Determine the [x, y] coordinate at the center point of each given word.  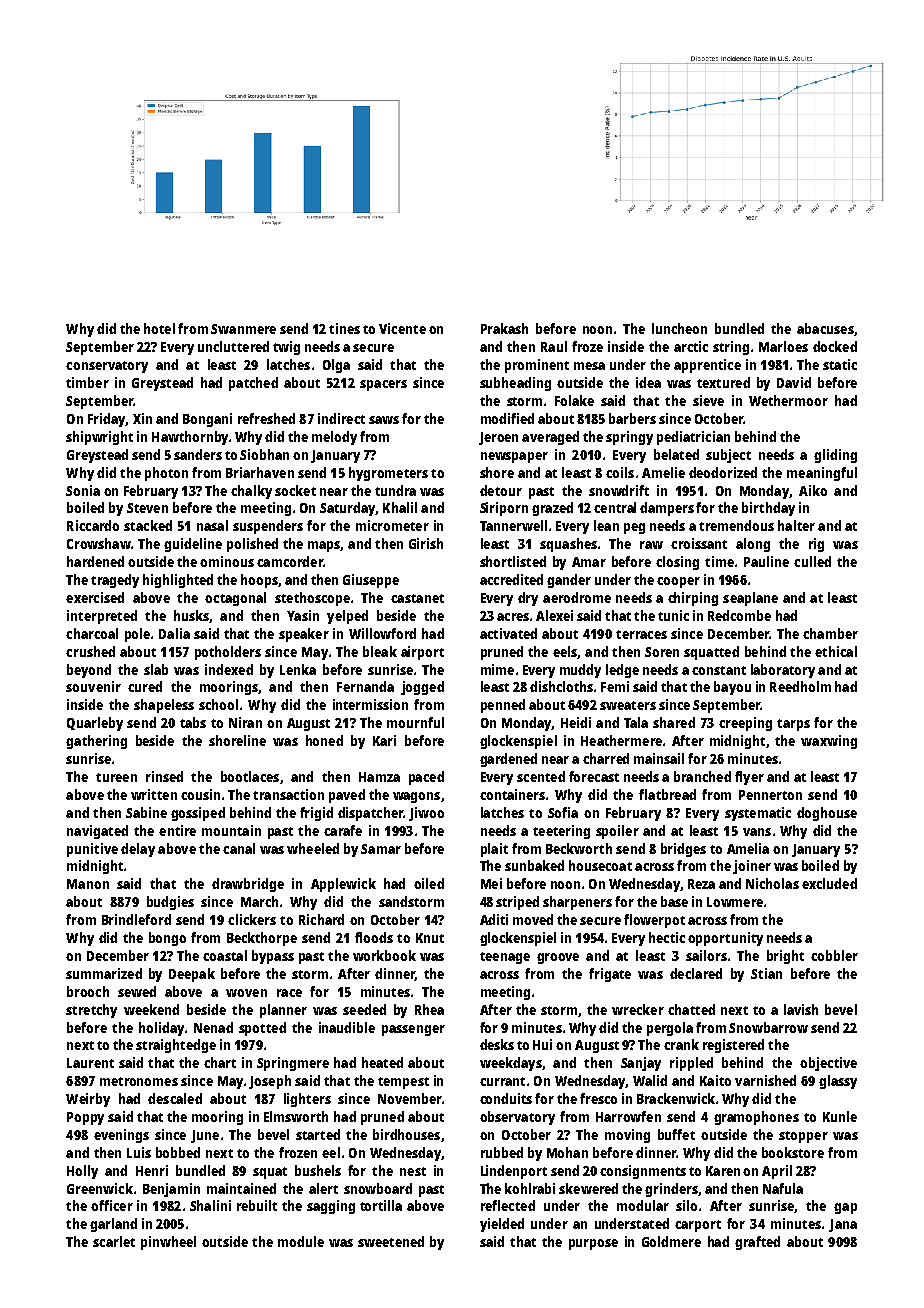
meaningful [822, 474]
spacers [383, 385]
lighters [307, 1100]
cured [145, 686]
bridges [683, 850]
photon [166, 474]
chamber [830, 633]
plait [494, 850]
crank [681, 1044]
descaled [175, 1098]
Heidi [576, 722]
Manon [88, 884]
